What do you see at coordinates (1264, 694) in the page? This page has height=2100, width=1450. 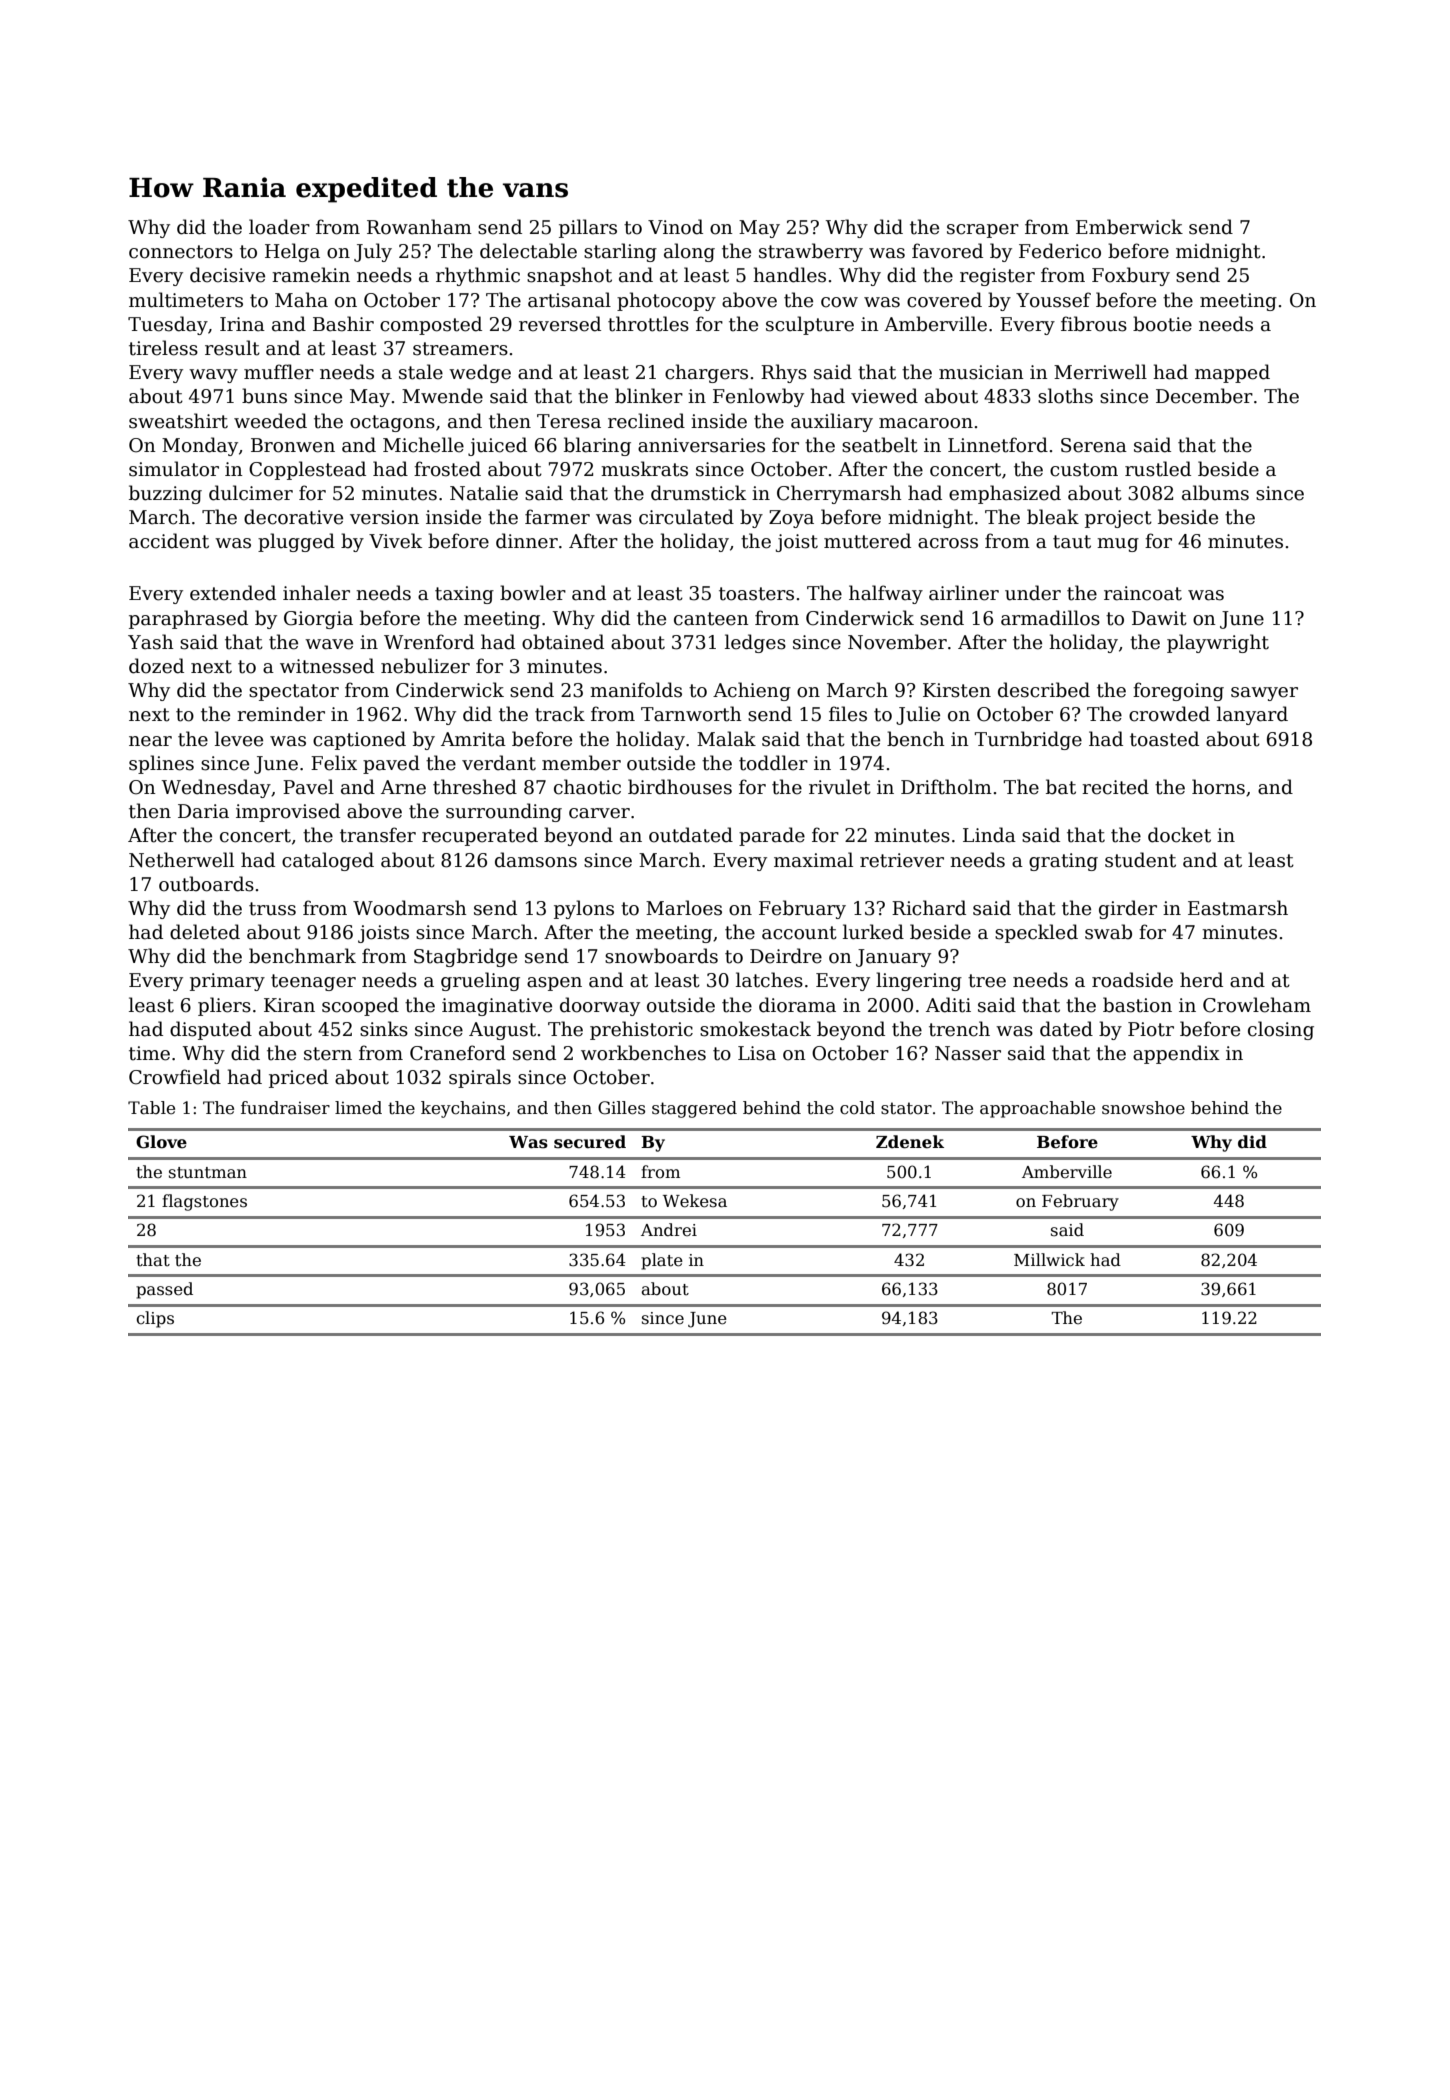 I see `sawyer` at bounding box center [1264, 694].
